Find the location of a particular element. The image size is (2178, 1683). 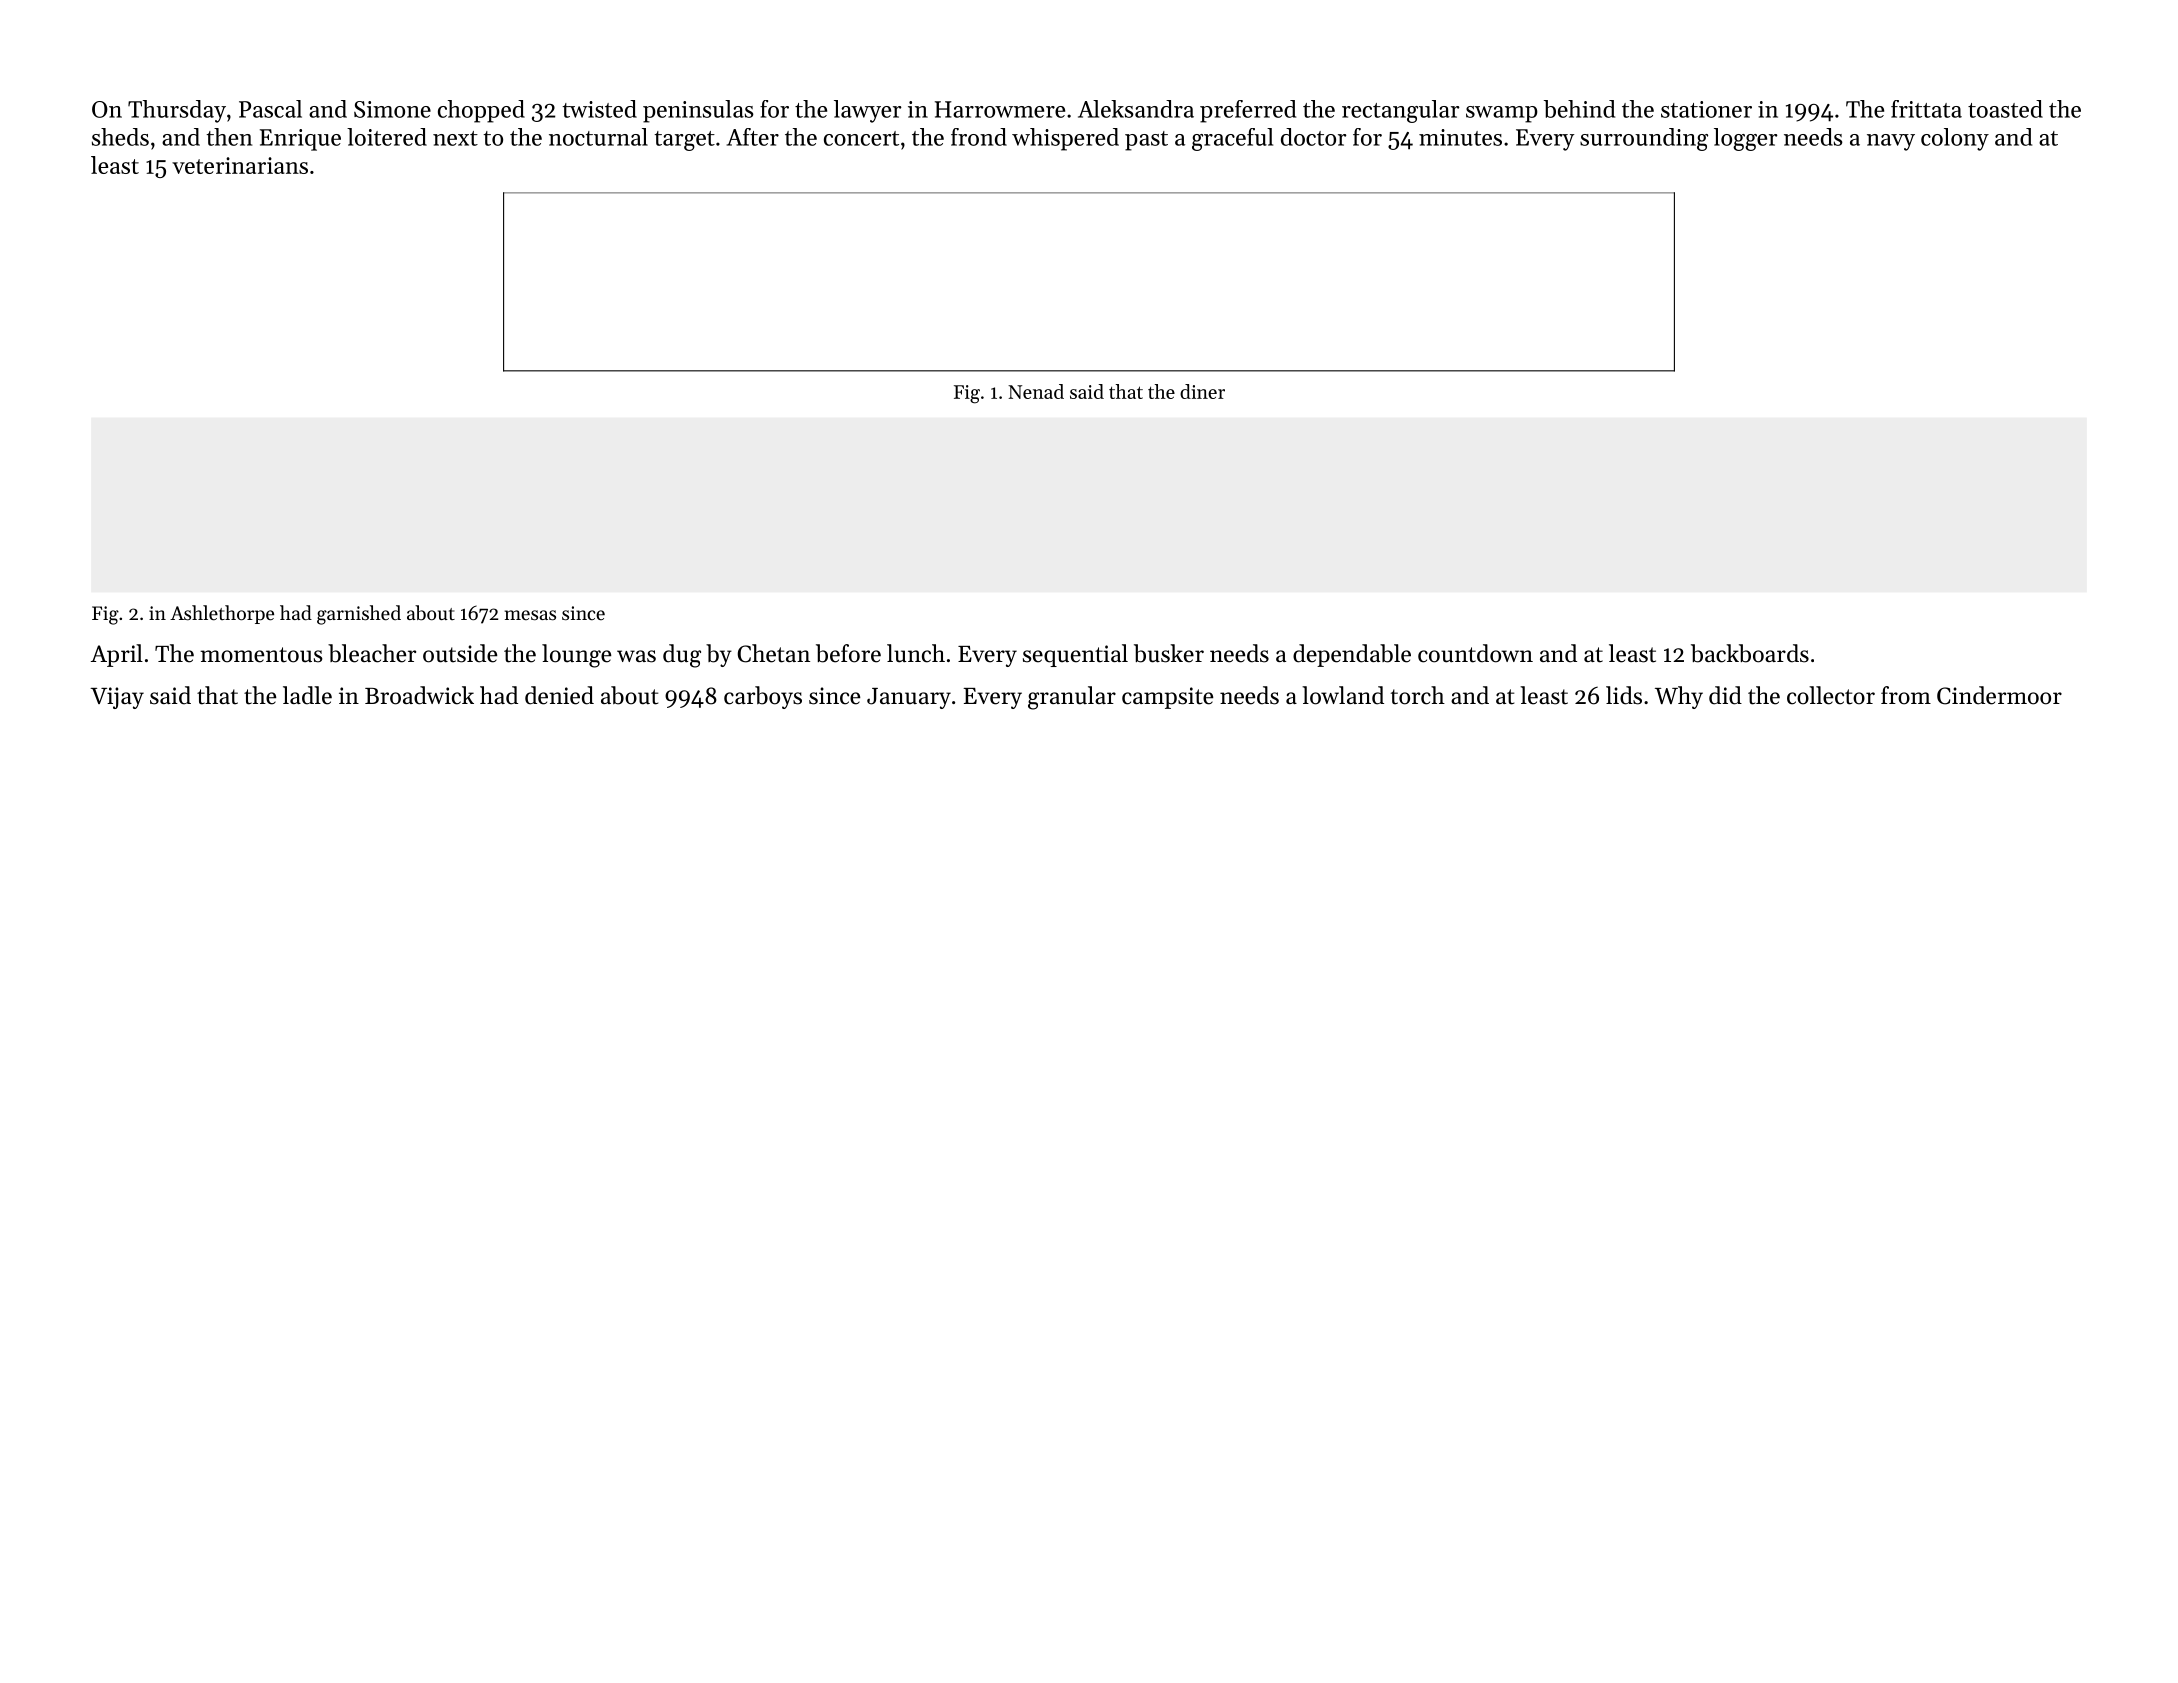

diner is located at coordinates (1202, 391).
